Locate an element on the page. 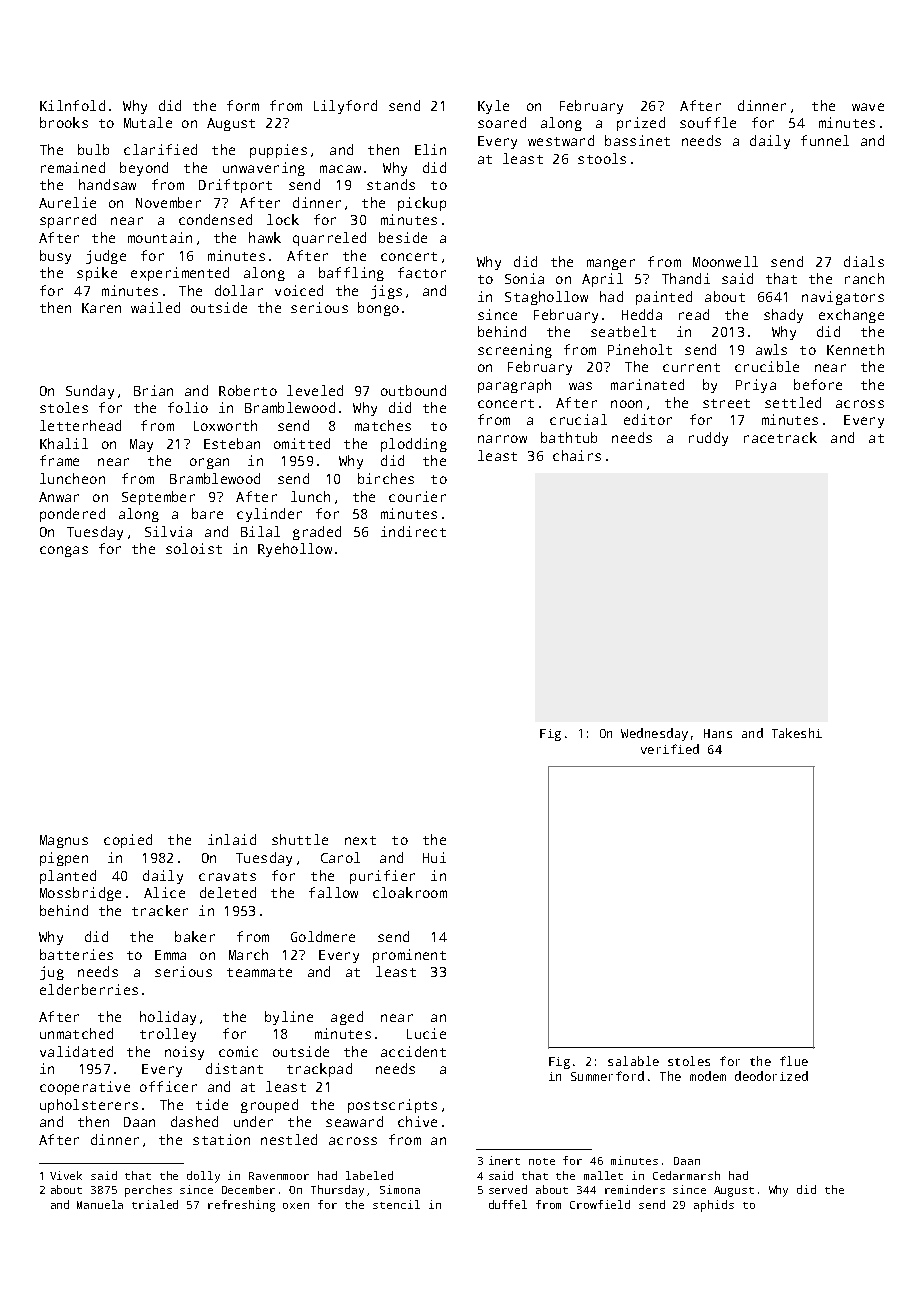 The width and height of the image is (924, 1308). Staghollow is located at coordinates (546, 298).
